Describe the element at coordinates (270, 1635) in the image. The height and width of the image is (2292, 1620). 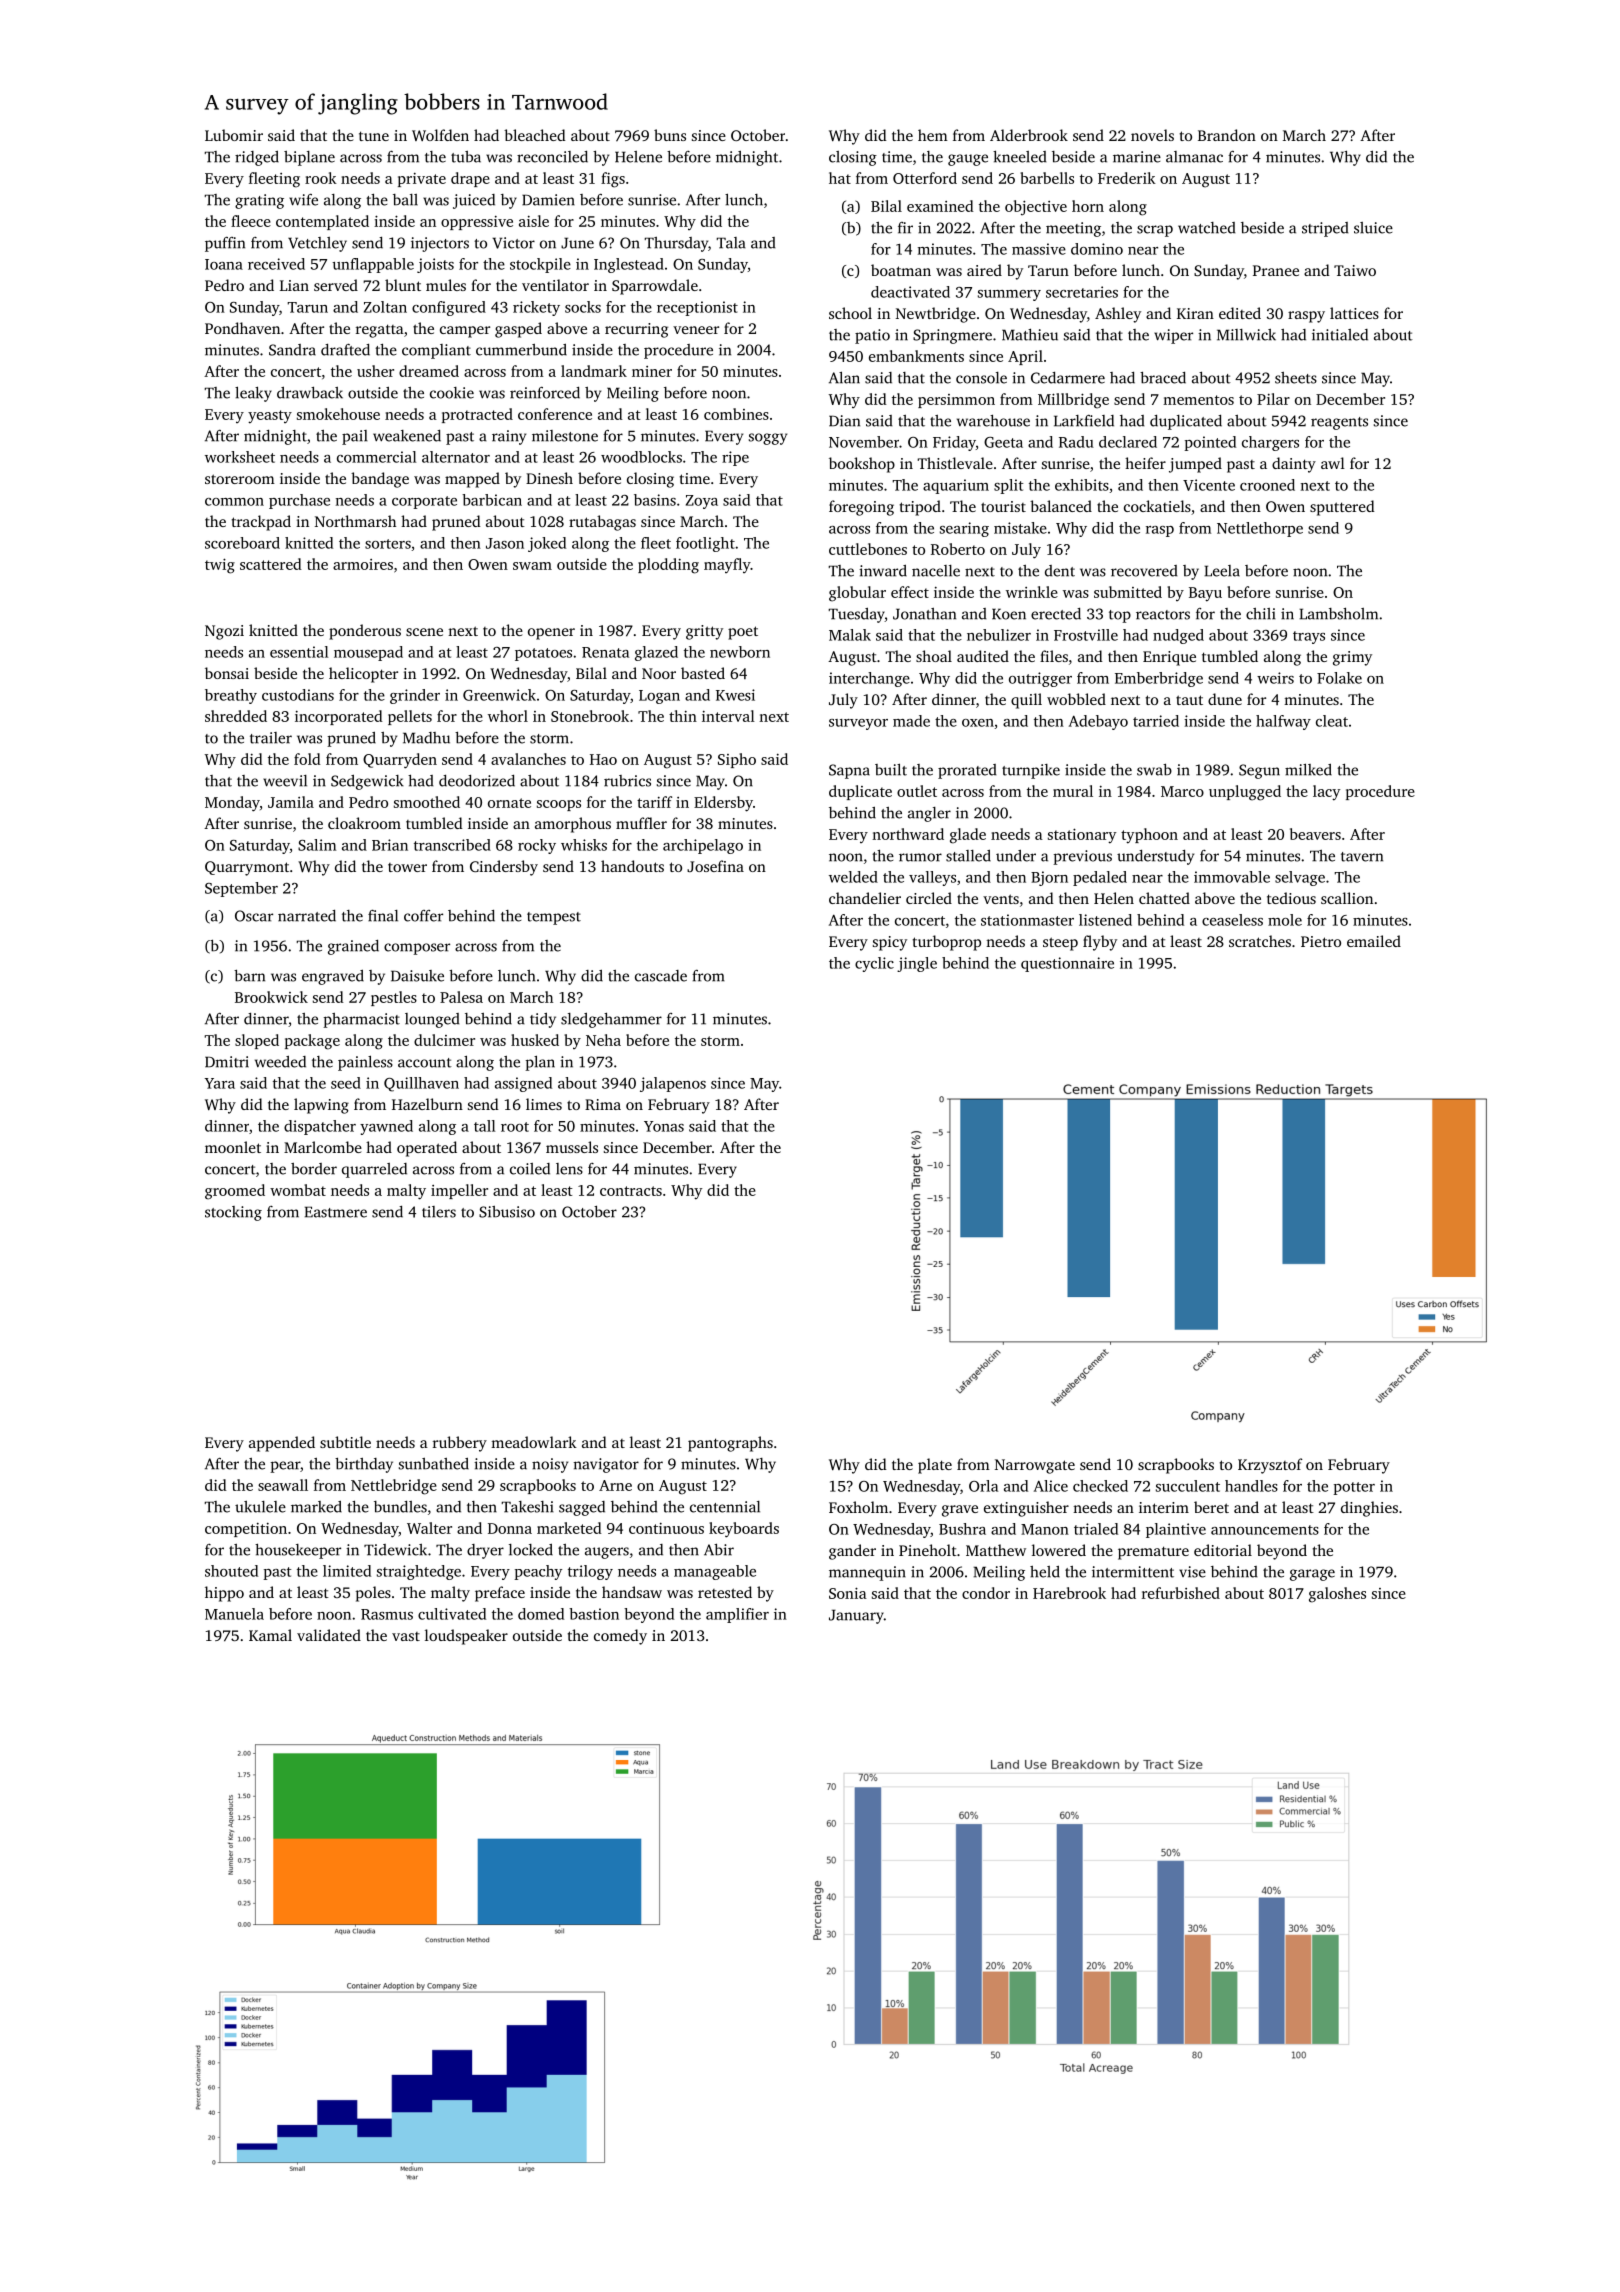
I see `Kamal` at that location.
